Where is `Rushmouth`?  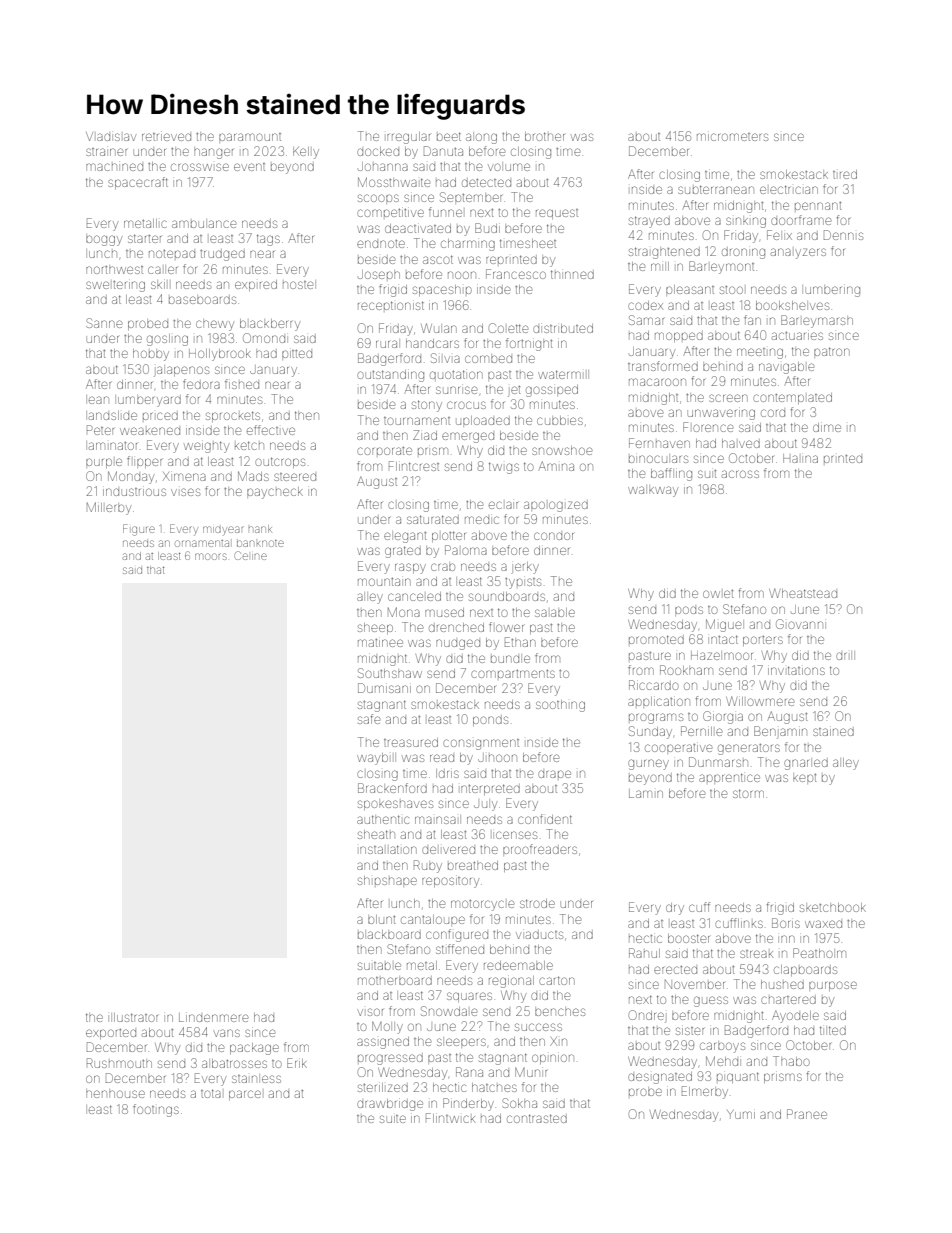 Rushmouth is located at coordinates (119, 1063).
